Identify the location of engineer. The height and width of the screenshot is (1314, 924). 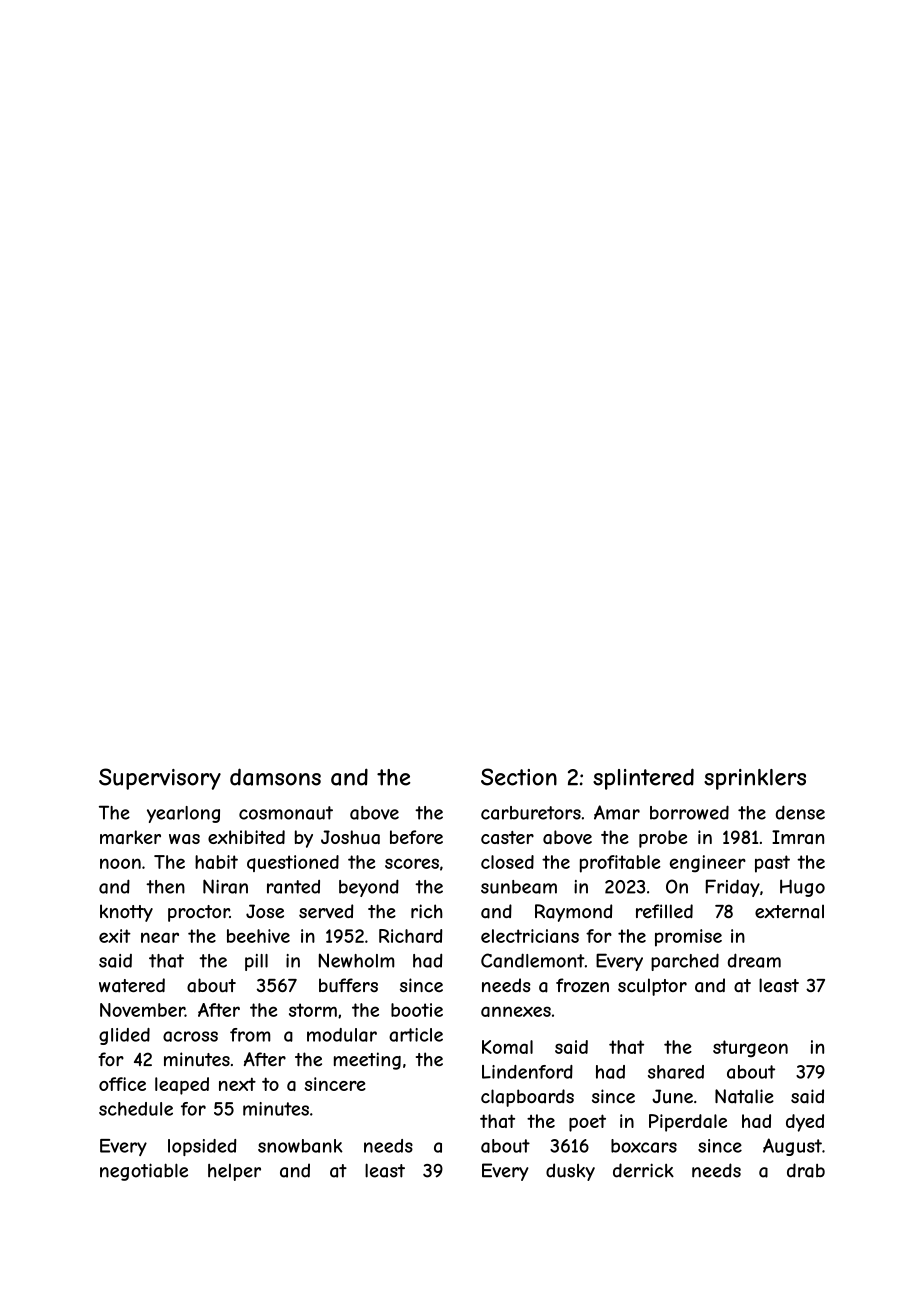
(708, 864).
